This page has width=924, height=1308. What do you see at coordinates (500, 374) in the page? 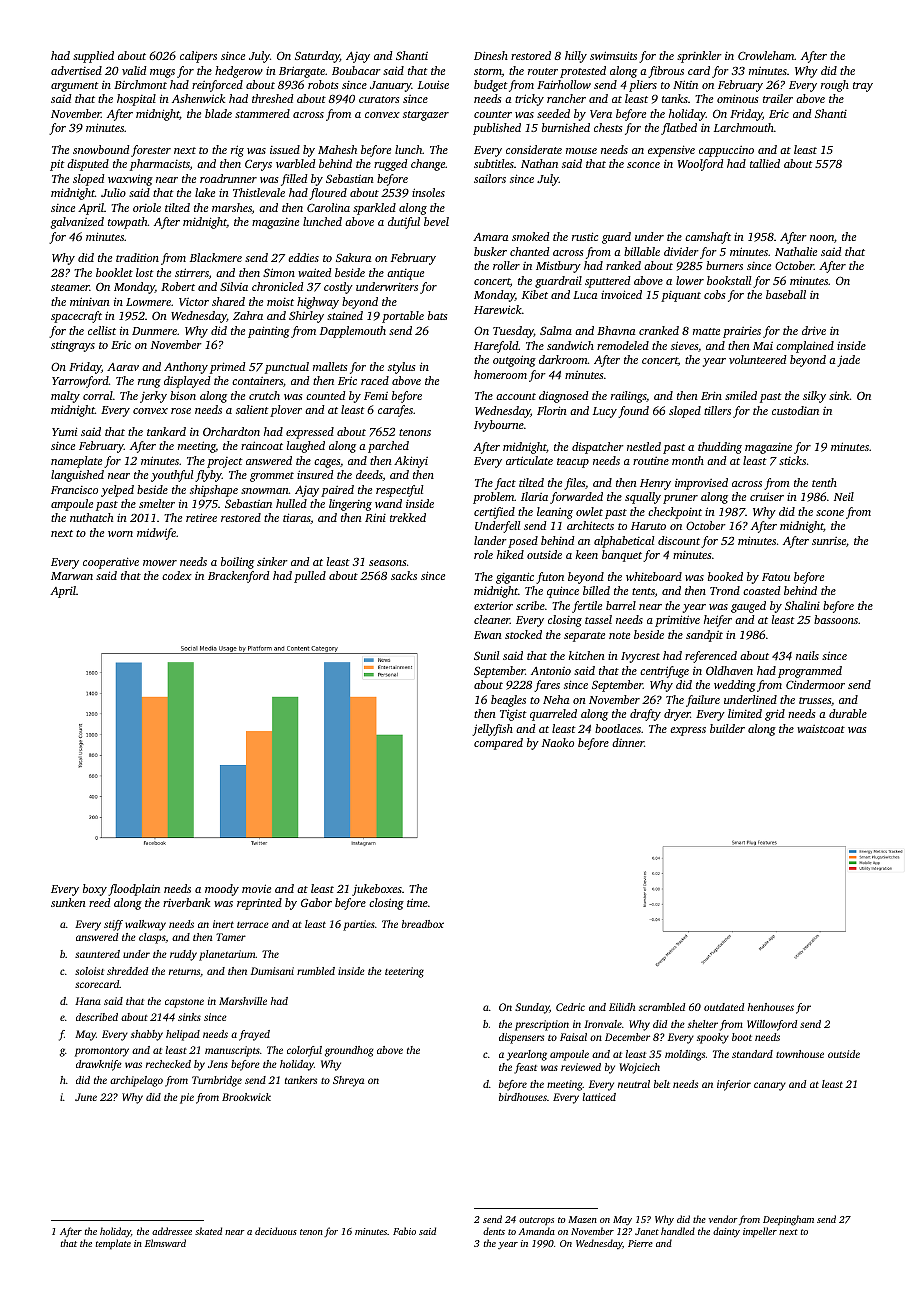
I see `homeroom` at bounding box center [500, 374].
